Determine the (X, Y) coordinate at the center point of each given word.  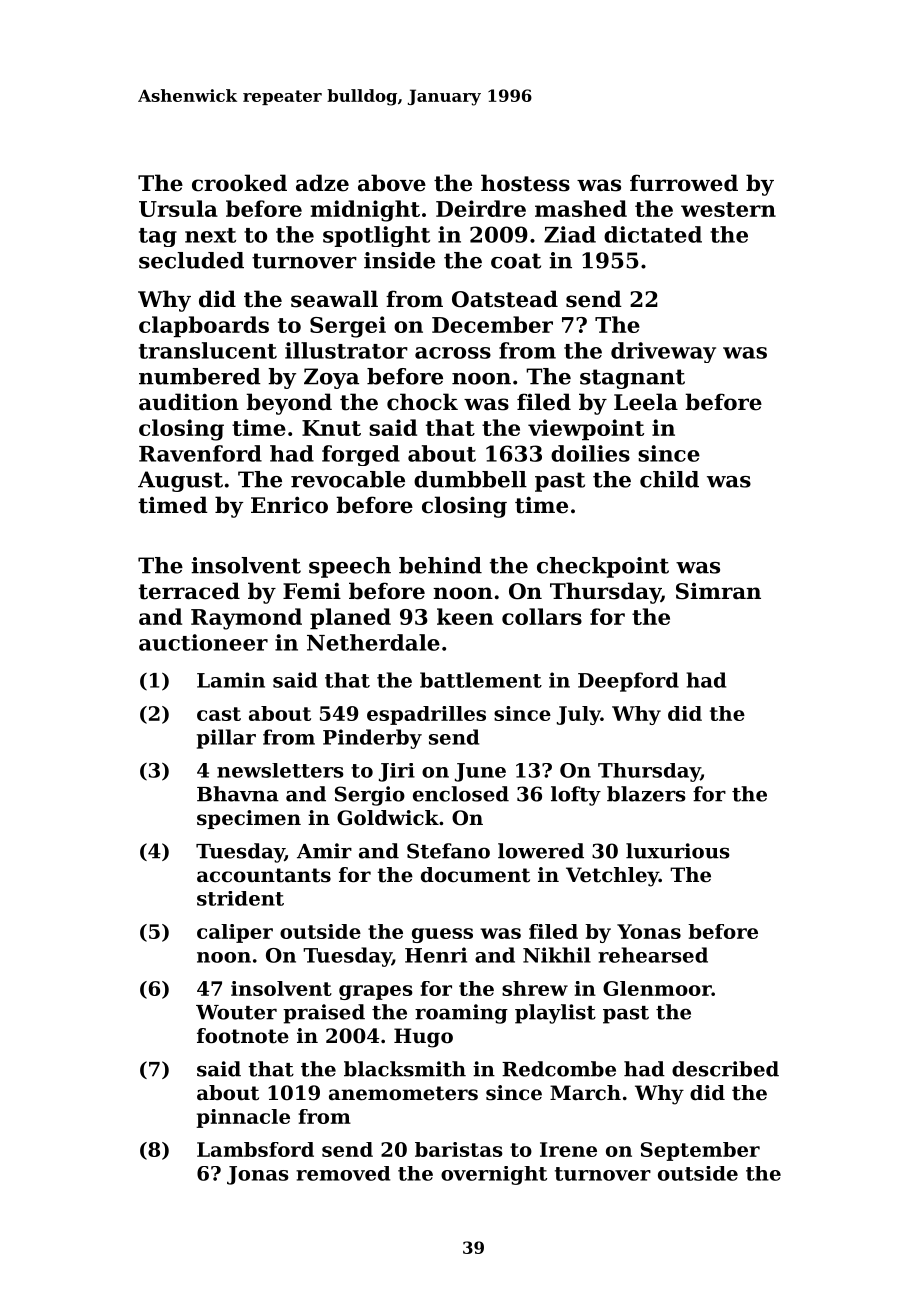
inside (399, 260)
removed (343, 1173)
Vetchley (612, 877)
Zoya (331, 378)
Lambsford (255, 1149)
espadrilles (426, 715)
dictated (653, 234)
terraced (189, 591)
